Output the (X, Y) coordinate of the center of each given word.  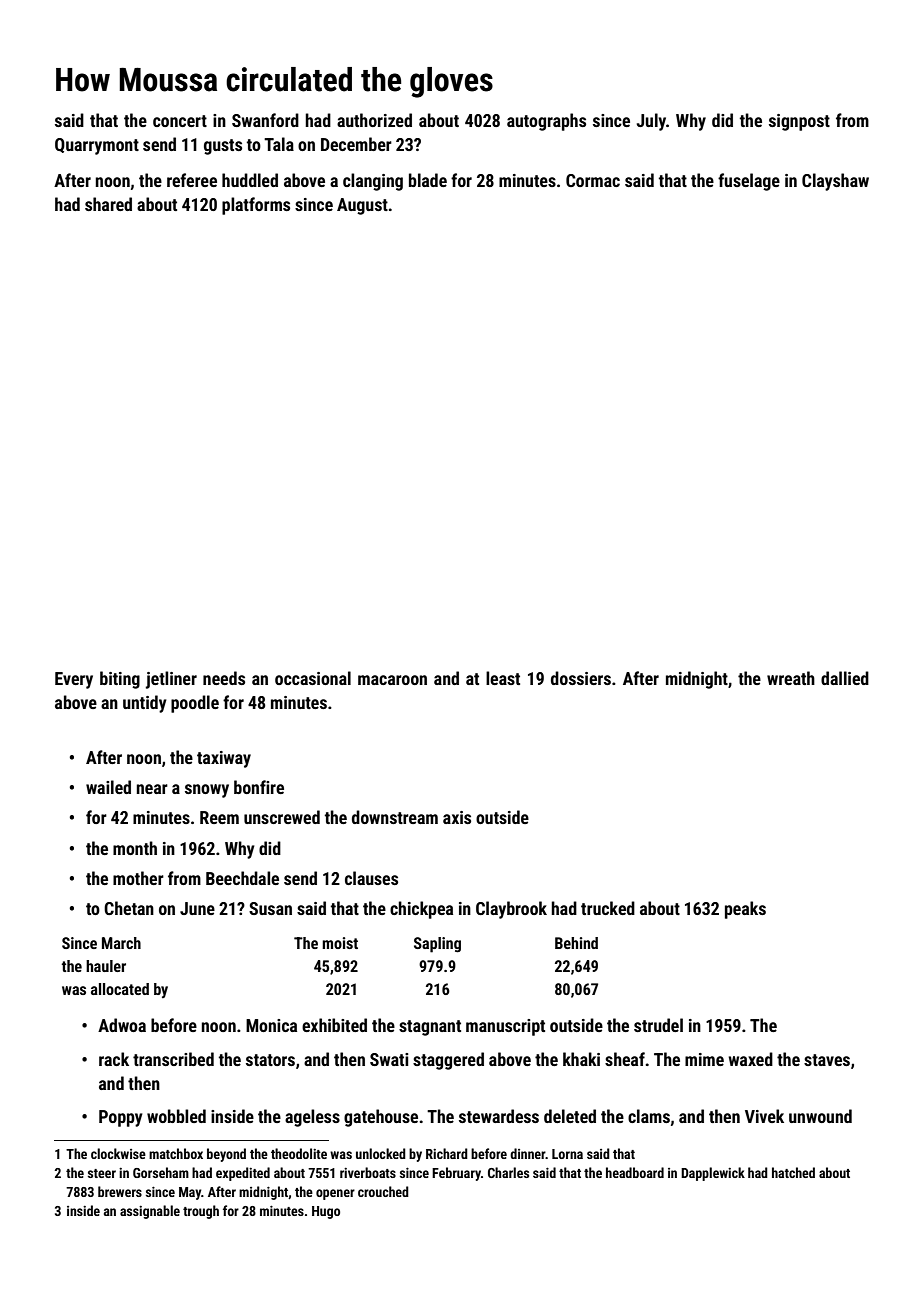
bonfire (259, 787)
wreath (791, 678)
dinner (528, 1153)
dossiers (581, 678)
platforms (256, 206)
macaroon (392, 680)
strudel (658, 1025)
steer (102, 1173)
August (362, 206)
